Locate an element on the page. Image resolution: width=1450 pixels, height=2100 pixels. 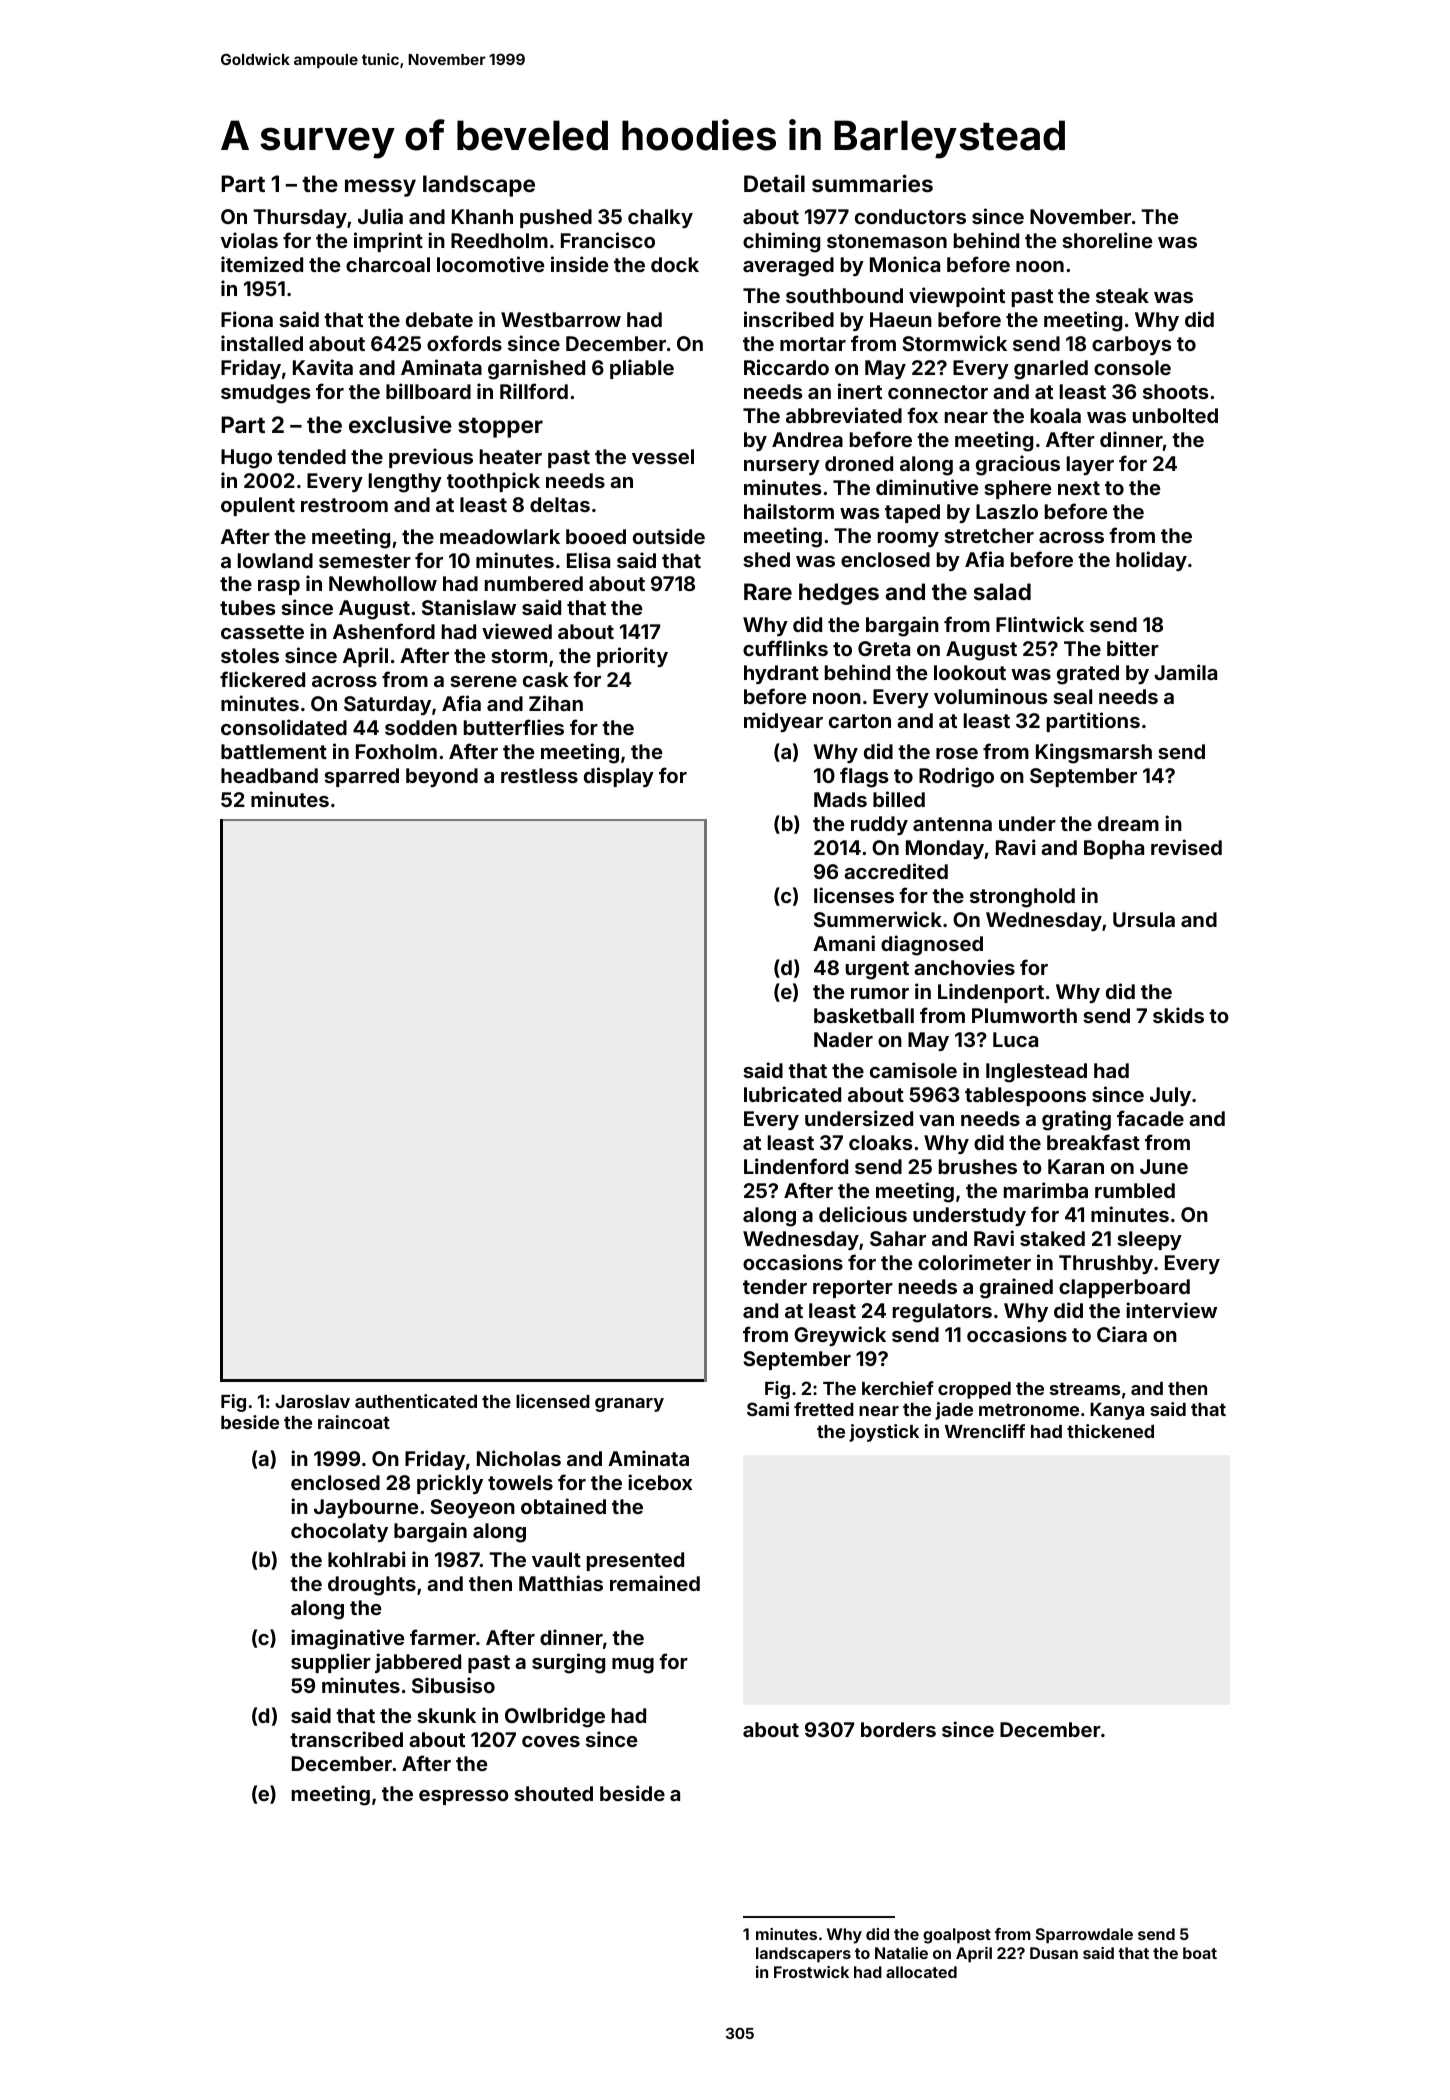
Jaroslav is located at coordinates (312, 1401).
